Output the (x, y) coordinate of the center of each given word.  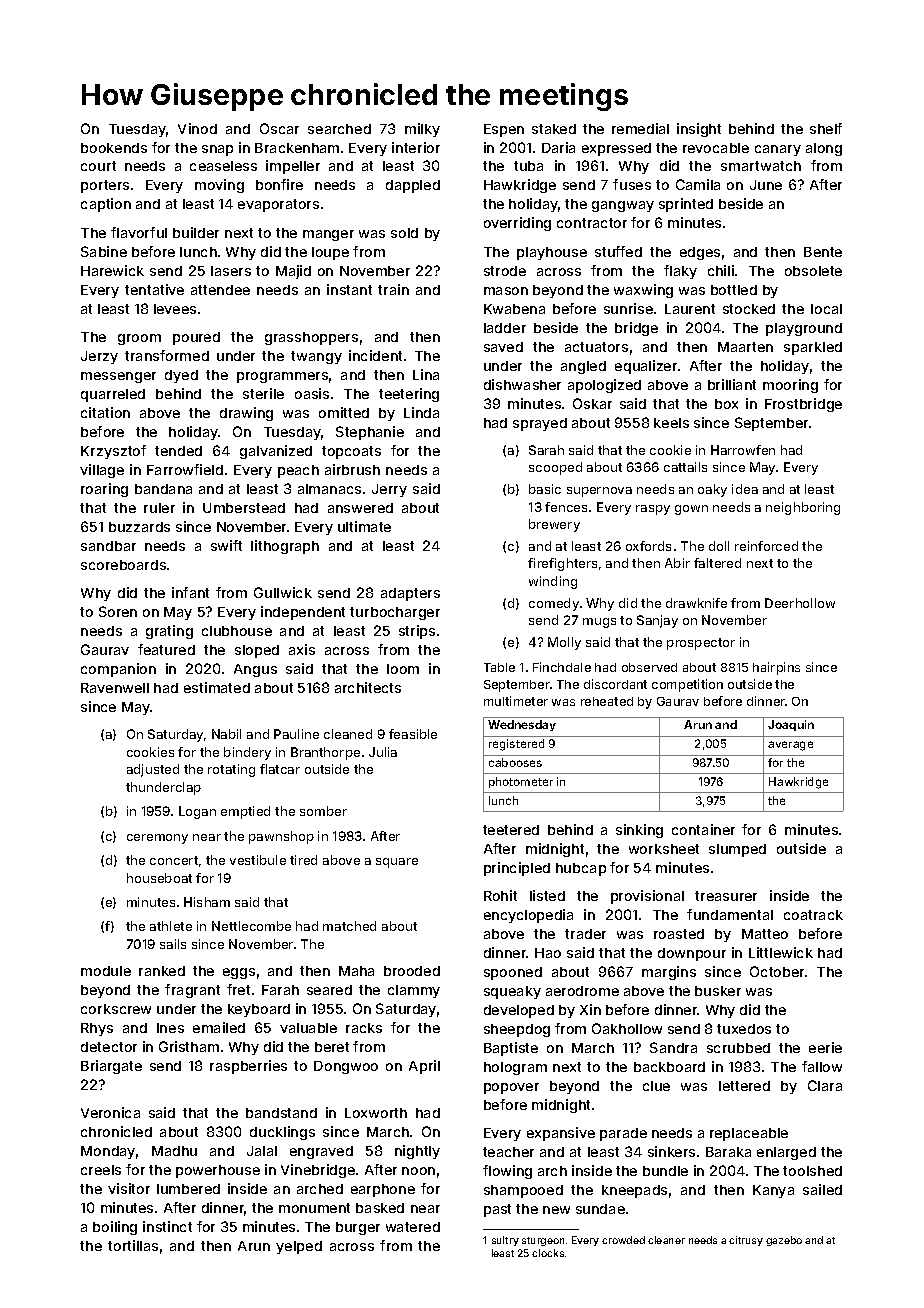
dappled (413, 186)
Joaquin (791, 725)
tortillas (133, 1245)
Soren (118, 611)
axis (302, 649)
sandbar (108, 546)
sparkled (813, 348)
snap (217, 150)
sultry (505, 1241)
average (790, 746)
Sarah (546, 450)
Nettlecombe (251, 926)
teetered (511, 830)
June (766, 185)
